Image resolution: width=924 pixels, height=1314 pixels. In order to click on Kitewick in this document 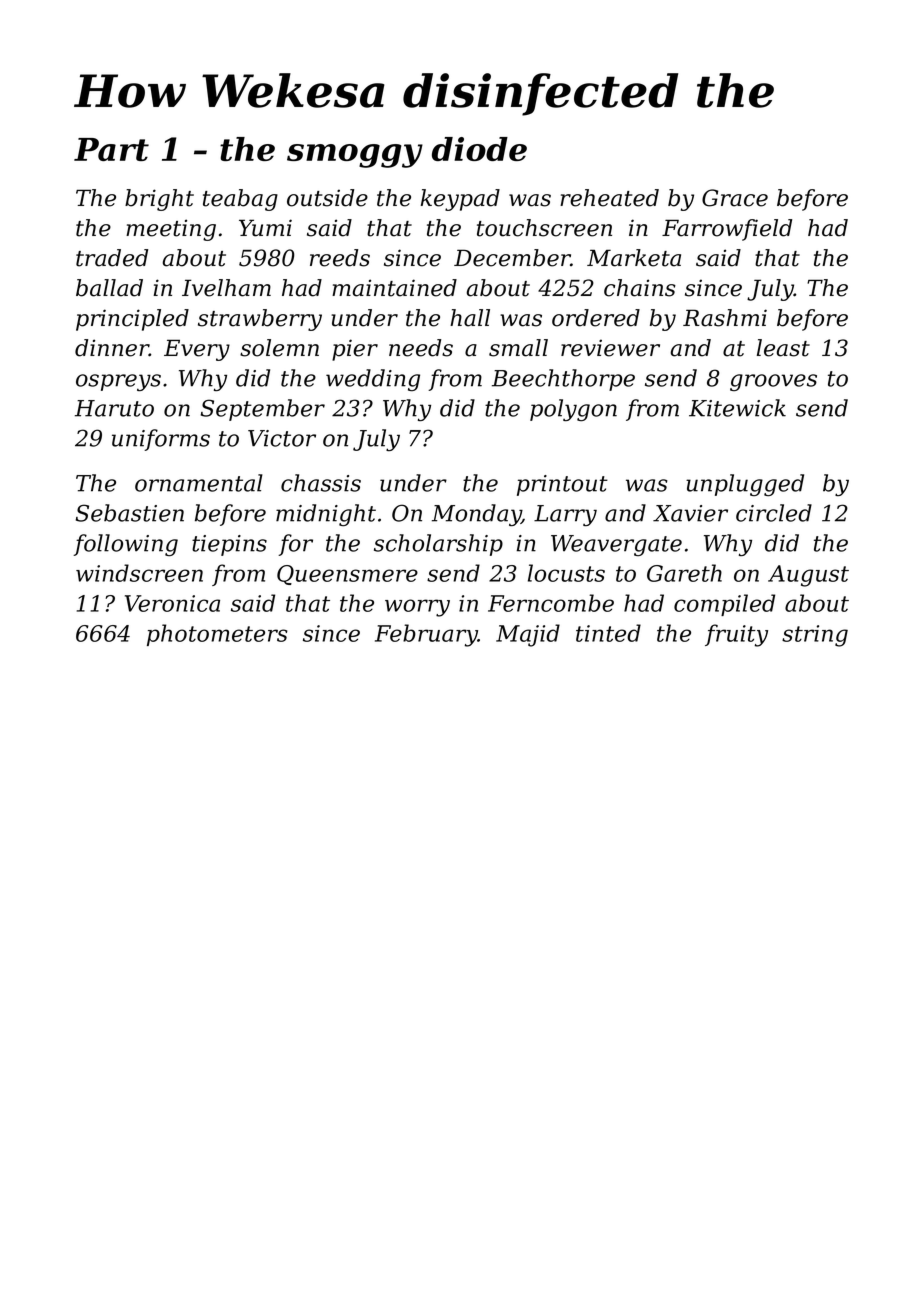, I will do `click(737, 408)`.
